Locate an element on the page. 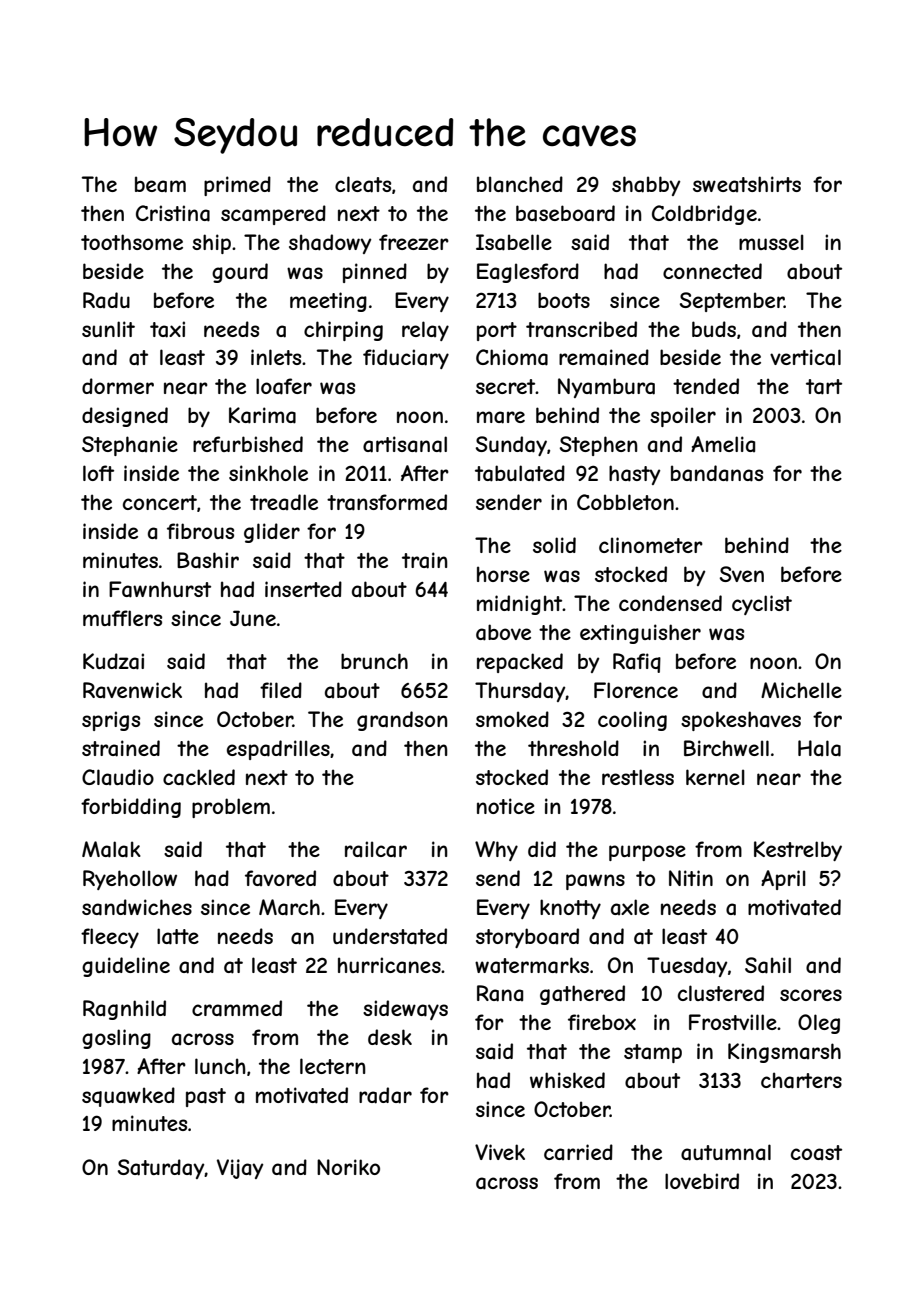 This document has height=1311, width=924. primed is located at coordinates (237, 186).
